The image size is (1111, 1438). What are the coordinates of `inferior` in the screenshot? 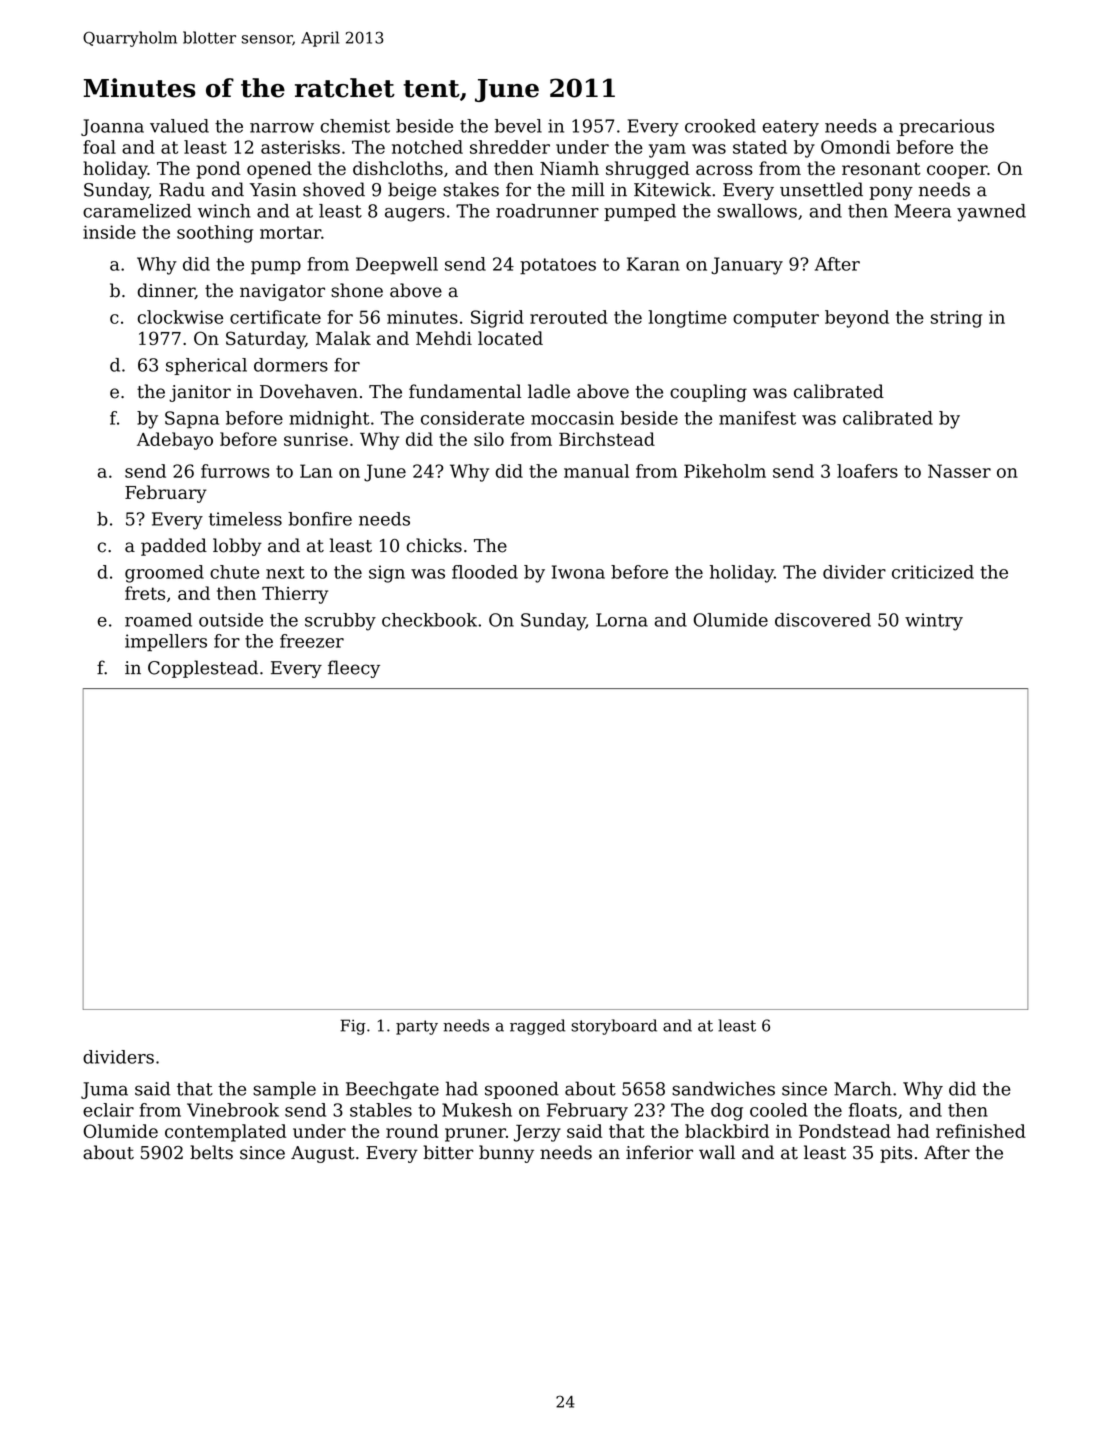 It's located at (659, 1152).
